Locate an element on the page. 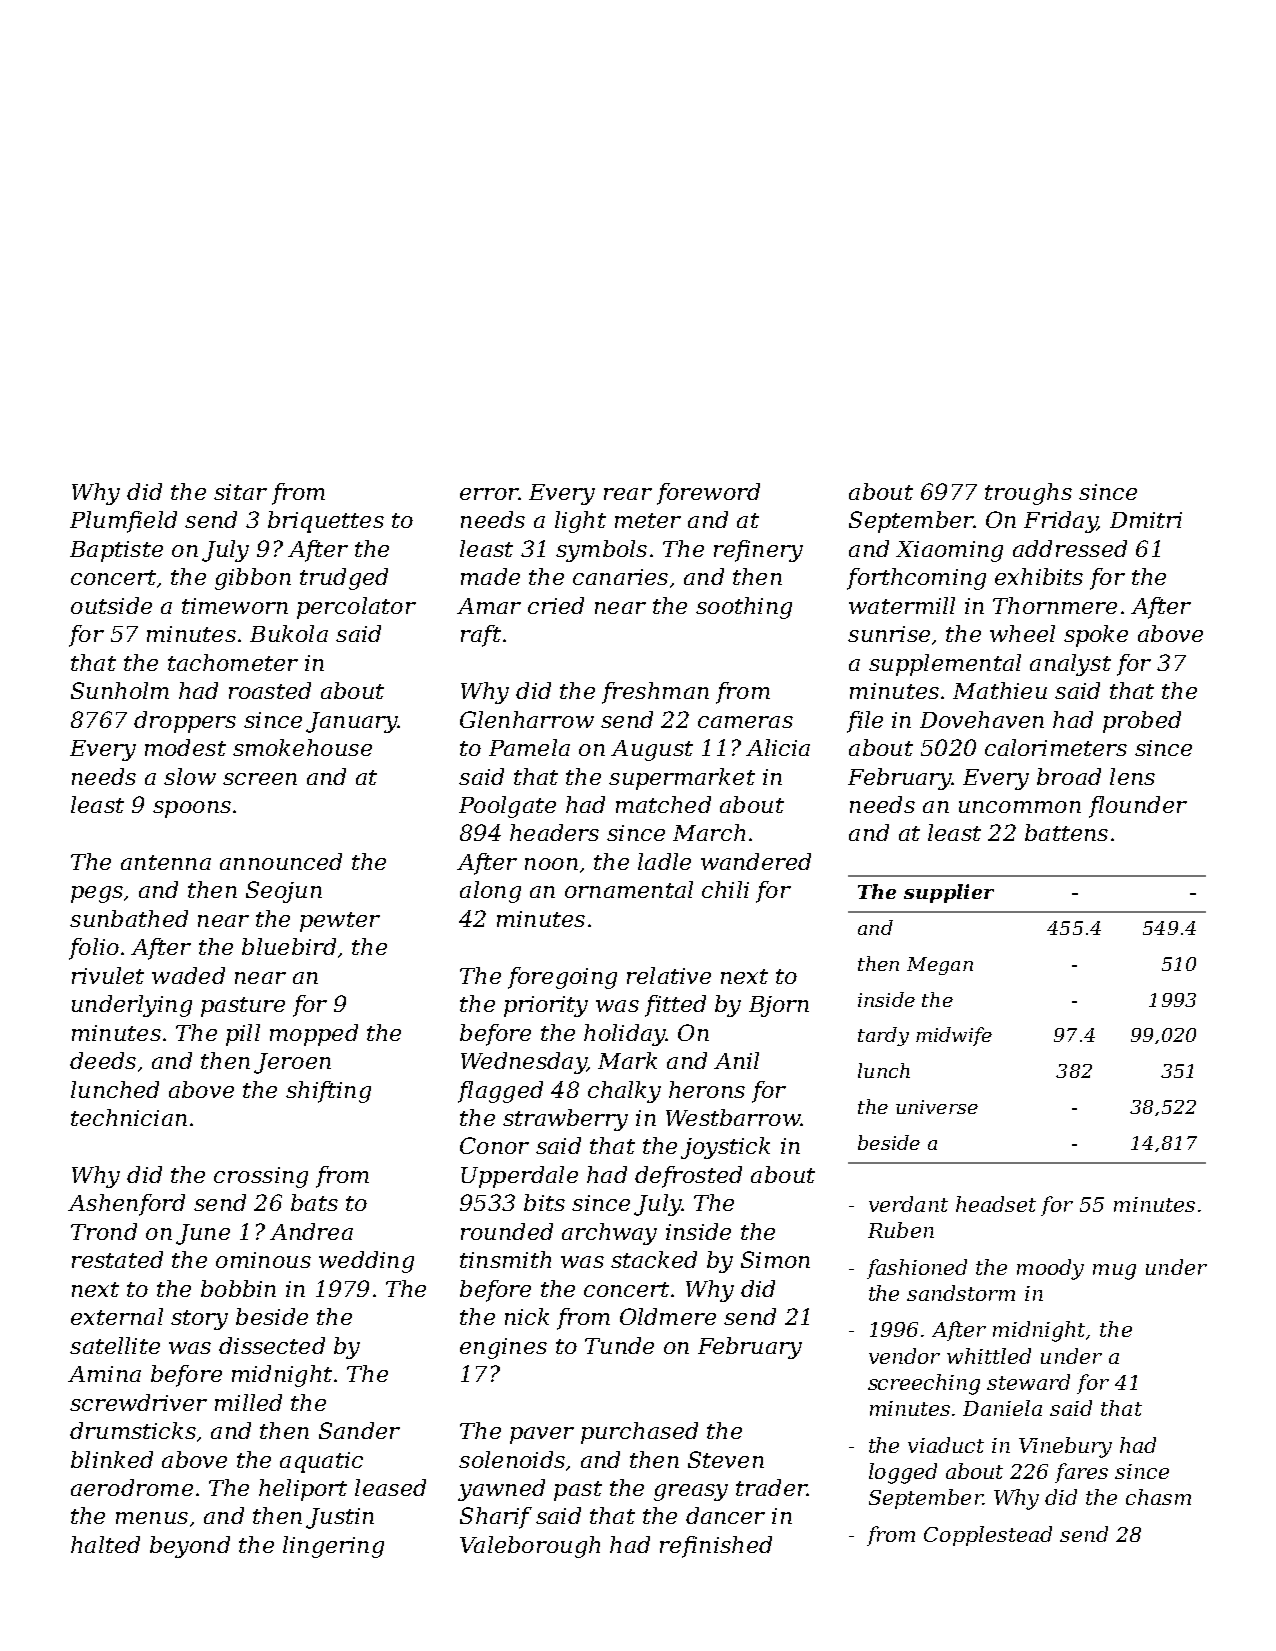 This image has width=1276, height=1651. cried is located at coordinates (556, 605).
